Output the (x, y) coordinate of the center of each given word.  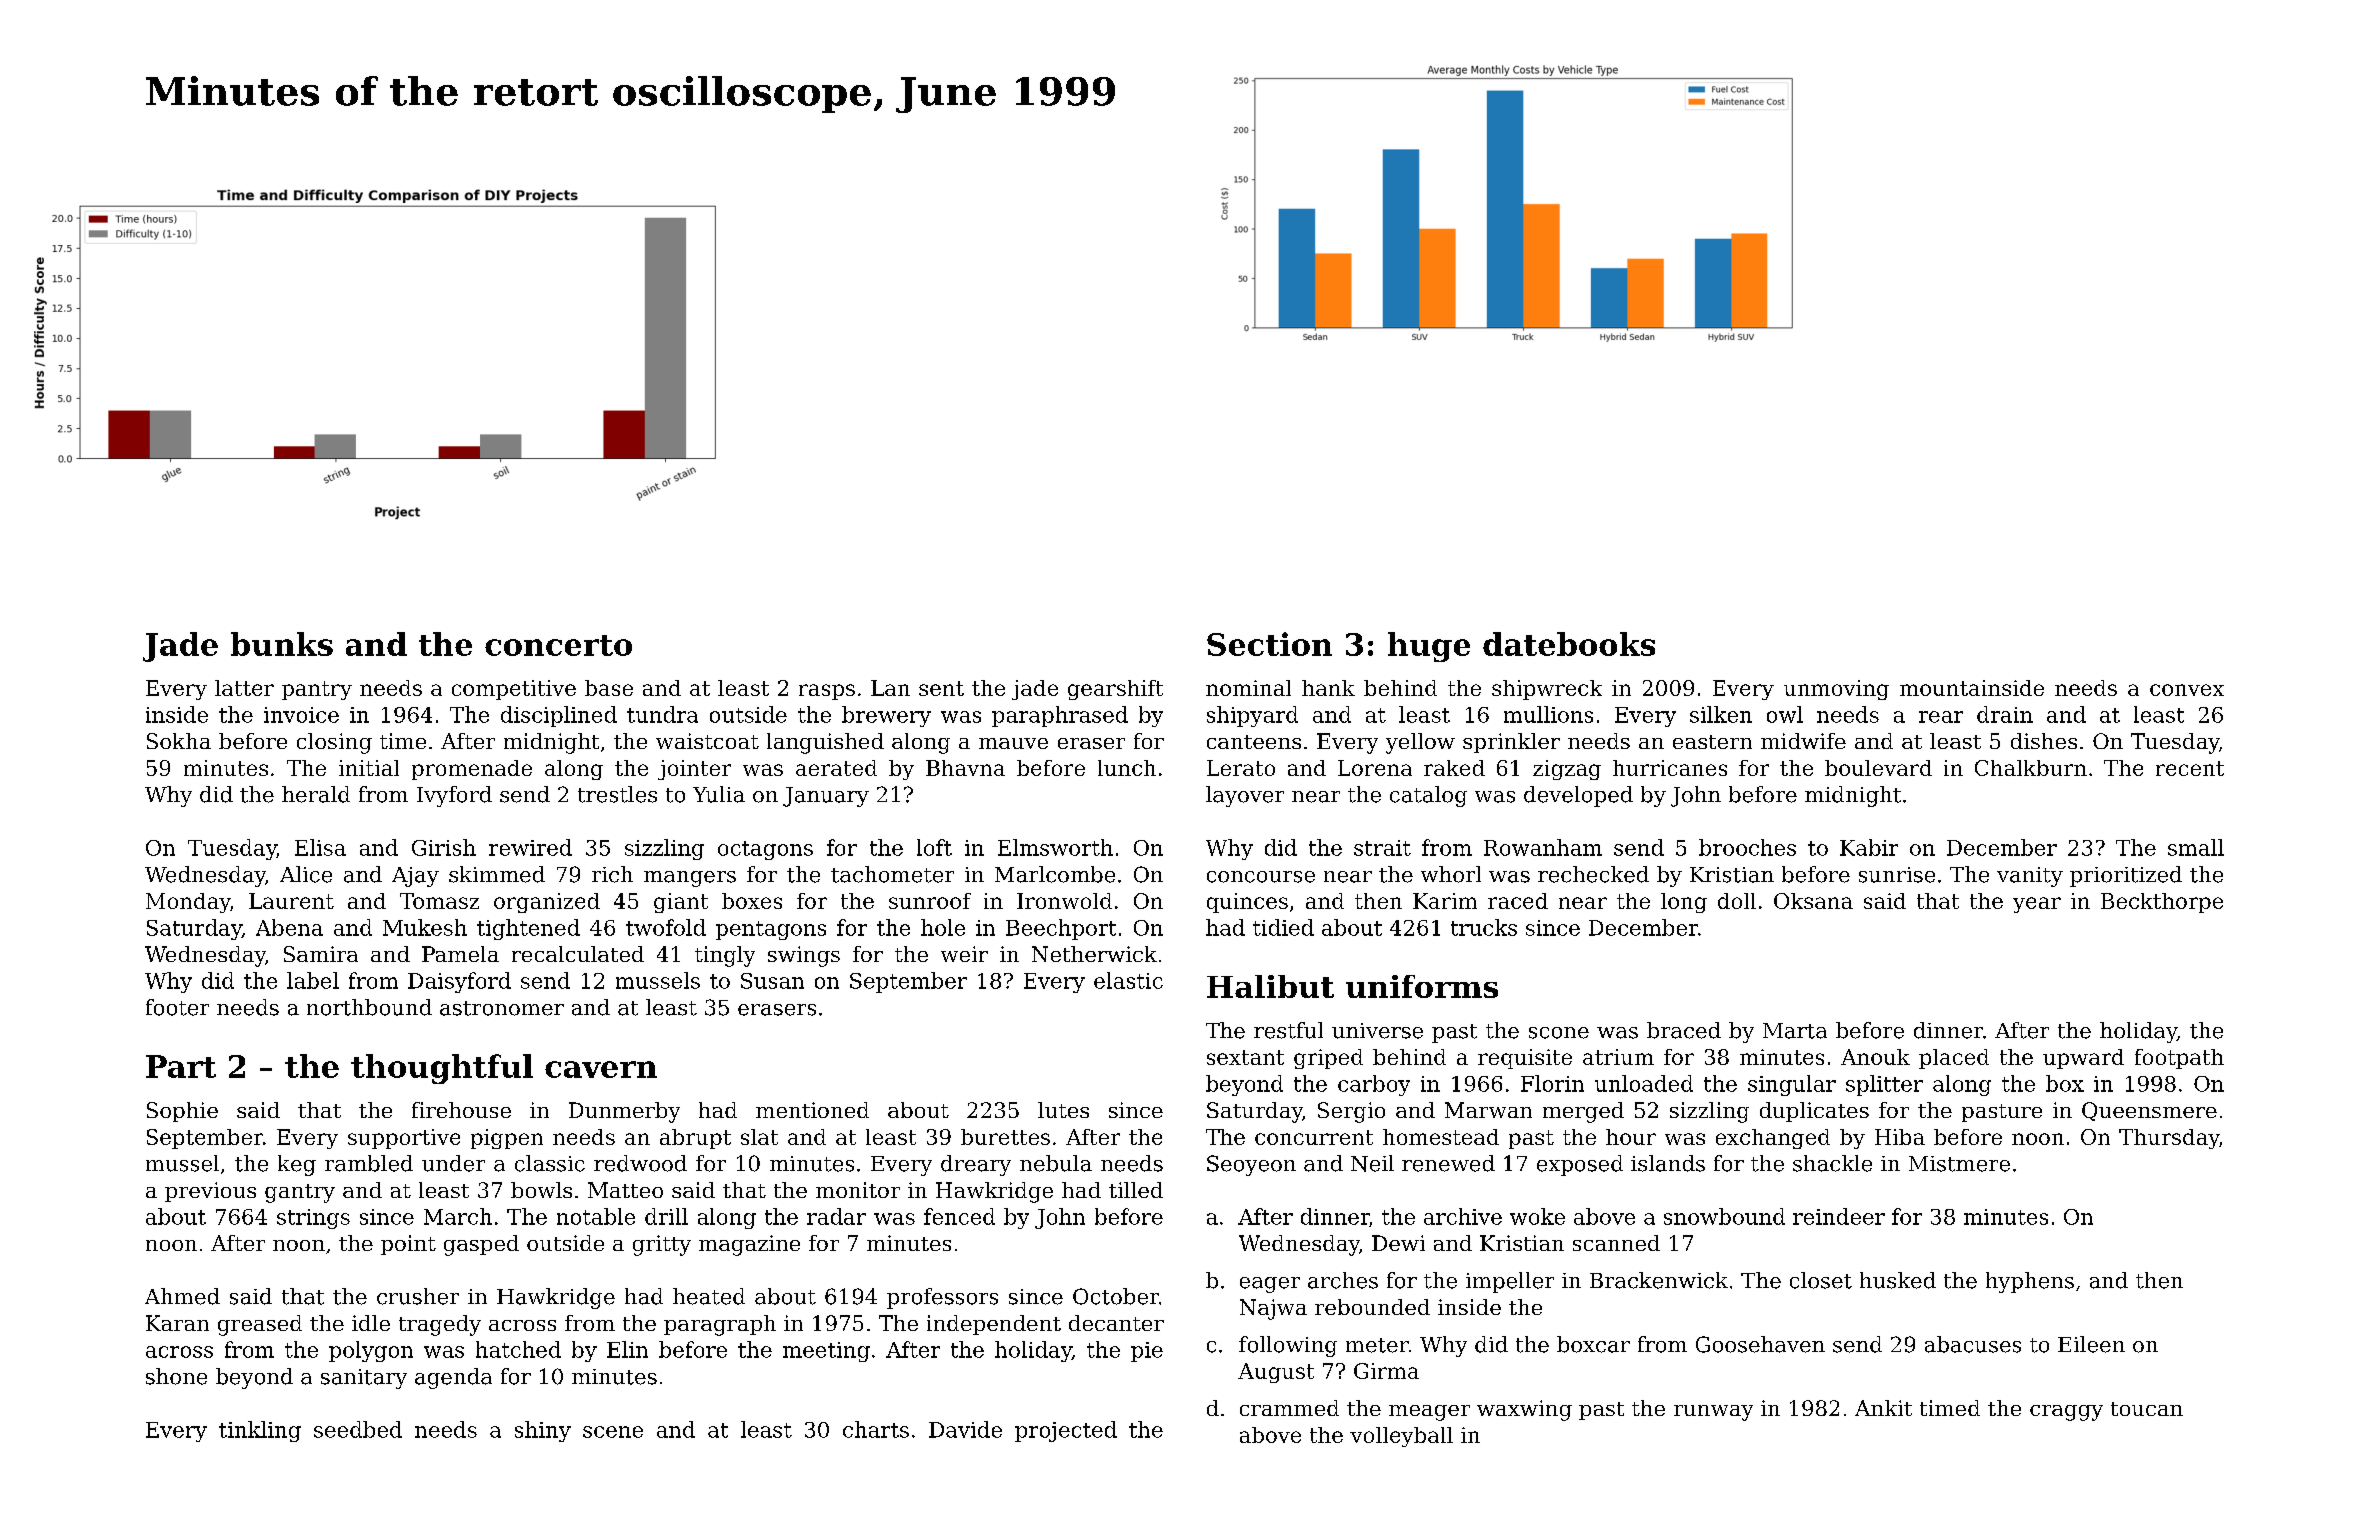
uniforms (1422, 986)
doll (1737, 901)
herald (316, 794)
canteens (1254, 742)
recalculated (578, 954)
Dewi (1398, 1243)
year (2037, 905)
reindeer (1839, 1216)
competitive (514, 690)
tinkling (260, 1431)
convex (2187, 690)
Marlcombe (1055, 874)
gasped (481, 1245)
